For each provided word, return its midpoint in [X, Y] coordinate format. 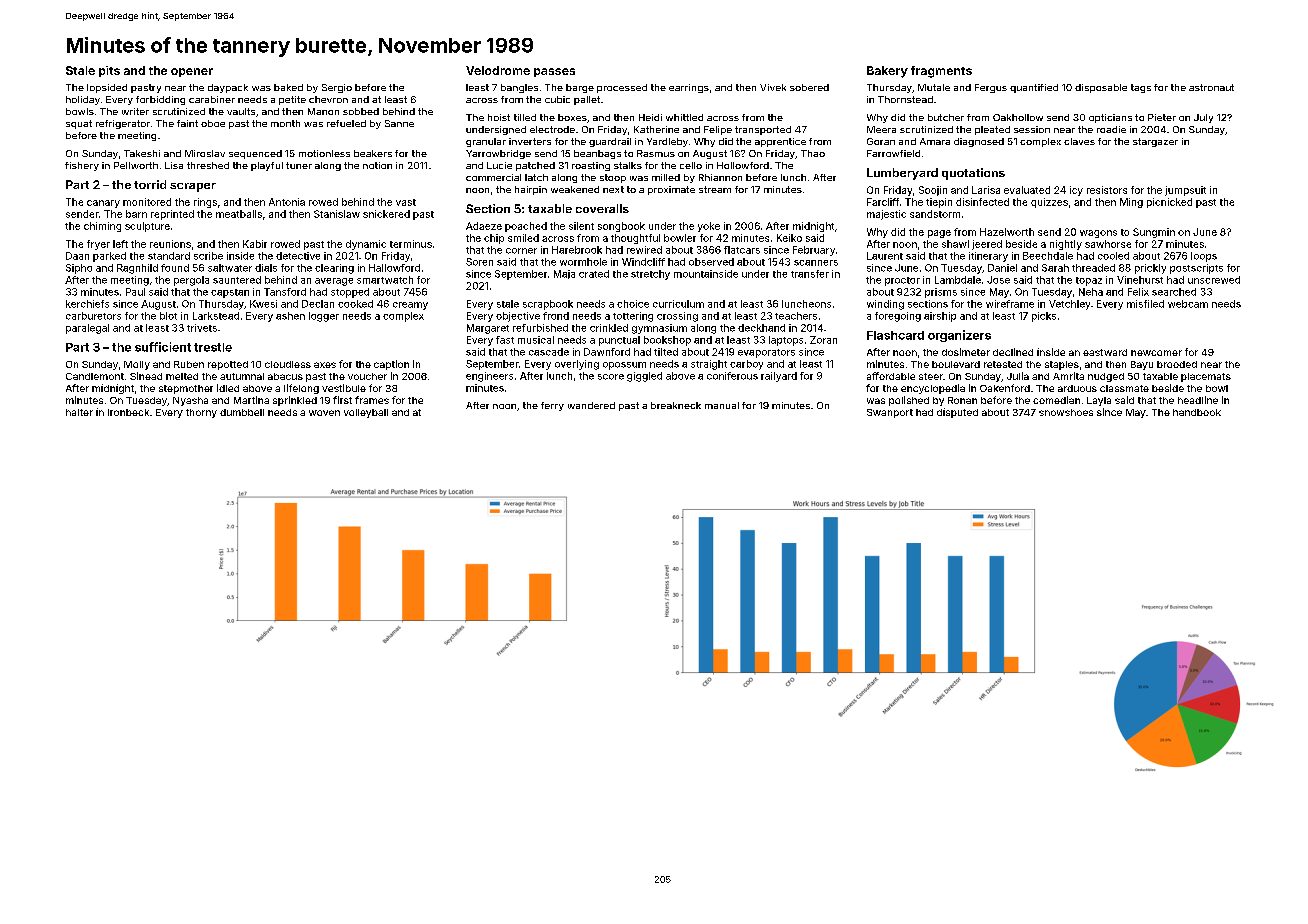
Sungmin [1154, 233]
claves [1079, 141]
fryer [98, 245]
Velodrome [498, 70]
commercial [493, 177]
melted [182, 376]
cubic [557, 99]
